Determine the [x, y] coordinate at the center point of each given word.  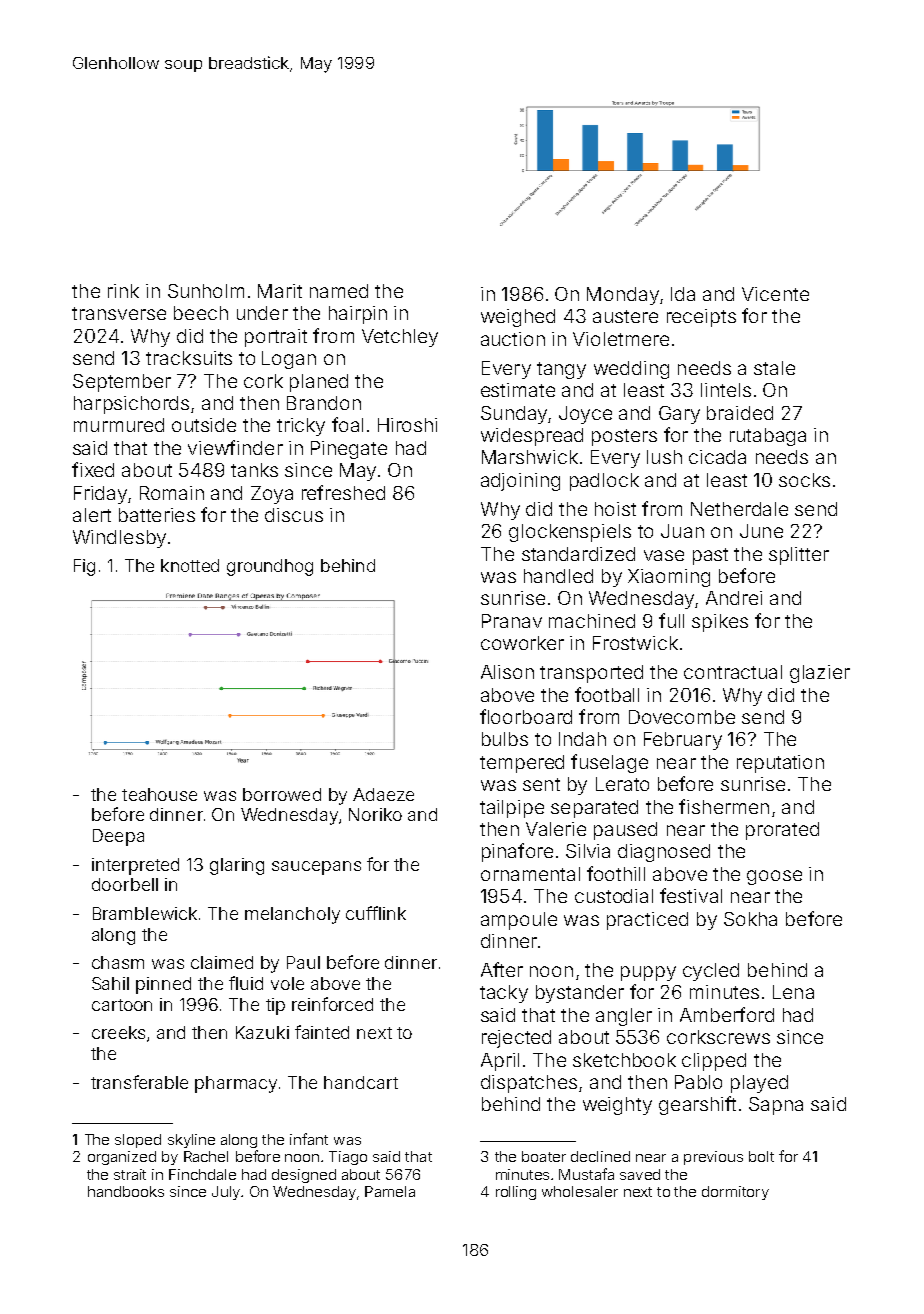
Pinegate [349, 450]
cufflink [376, 913]
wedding [631, 370]
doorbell [125, 884]
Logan [289, 360]
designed [304, 1176]
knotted [190, 565]
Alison [507, 672]
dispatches [529, 1084]
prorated [782, 831]
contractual [733, 672]
